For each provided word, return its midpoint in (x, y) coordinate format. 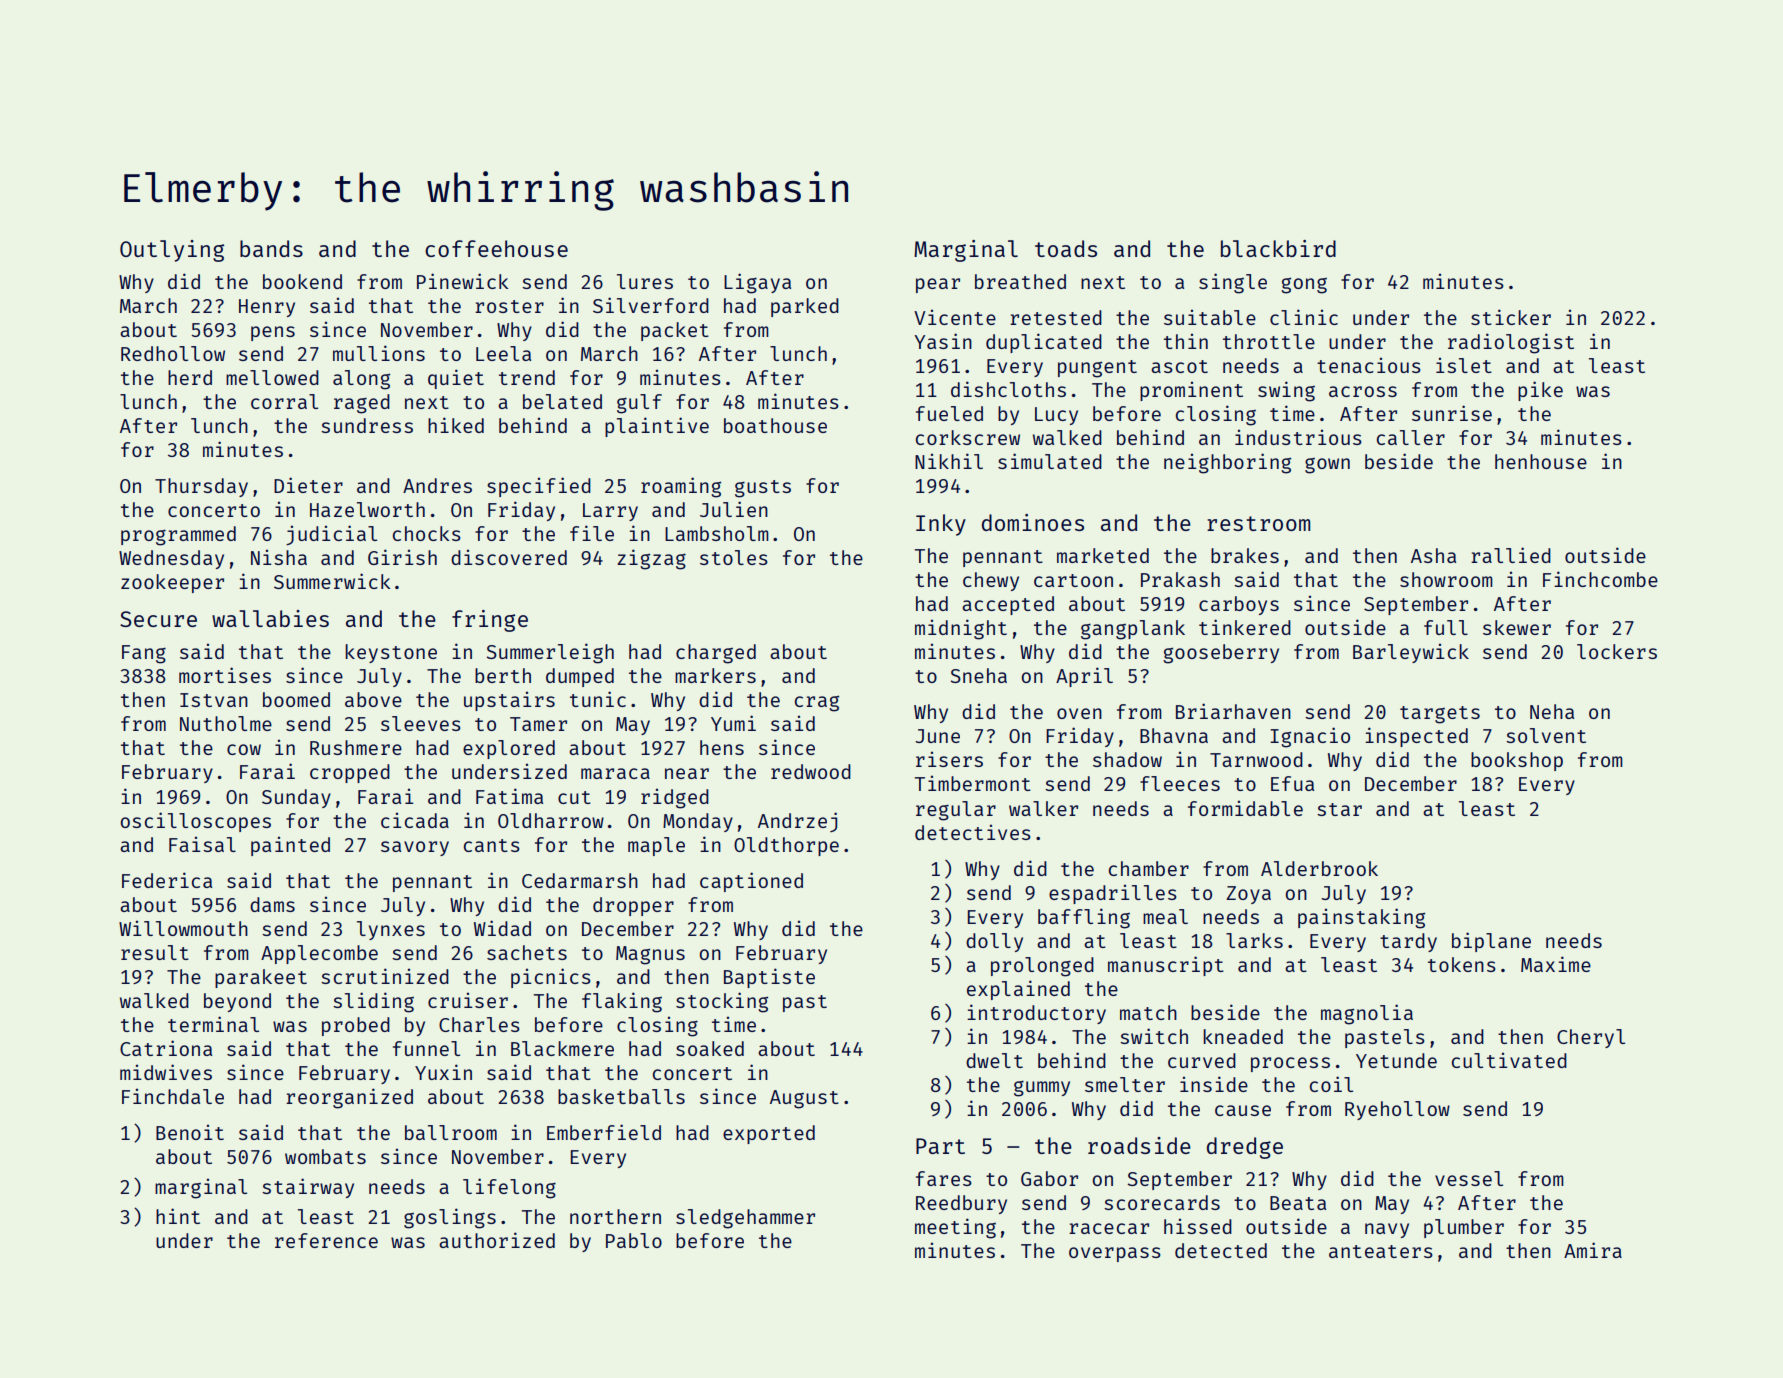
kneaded (1243, 1036)
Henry (267, 308)
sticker (1511, 317)
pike (1540, 391)
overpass (1115, 1254)
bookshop (1517, 761)
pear (938, 285)
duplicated (1044, 343)
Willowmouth (183, 928)
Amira (1593, 1250)
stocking (722, 1002)
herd (190, 377)
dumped (580, 677)
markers (715, 675)
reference (326, 1240)
